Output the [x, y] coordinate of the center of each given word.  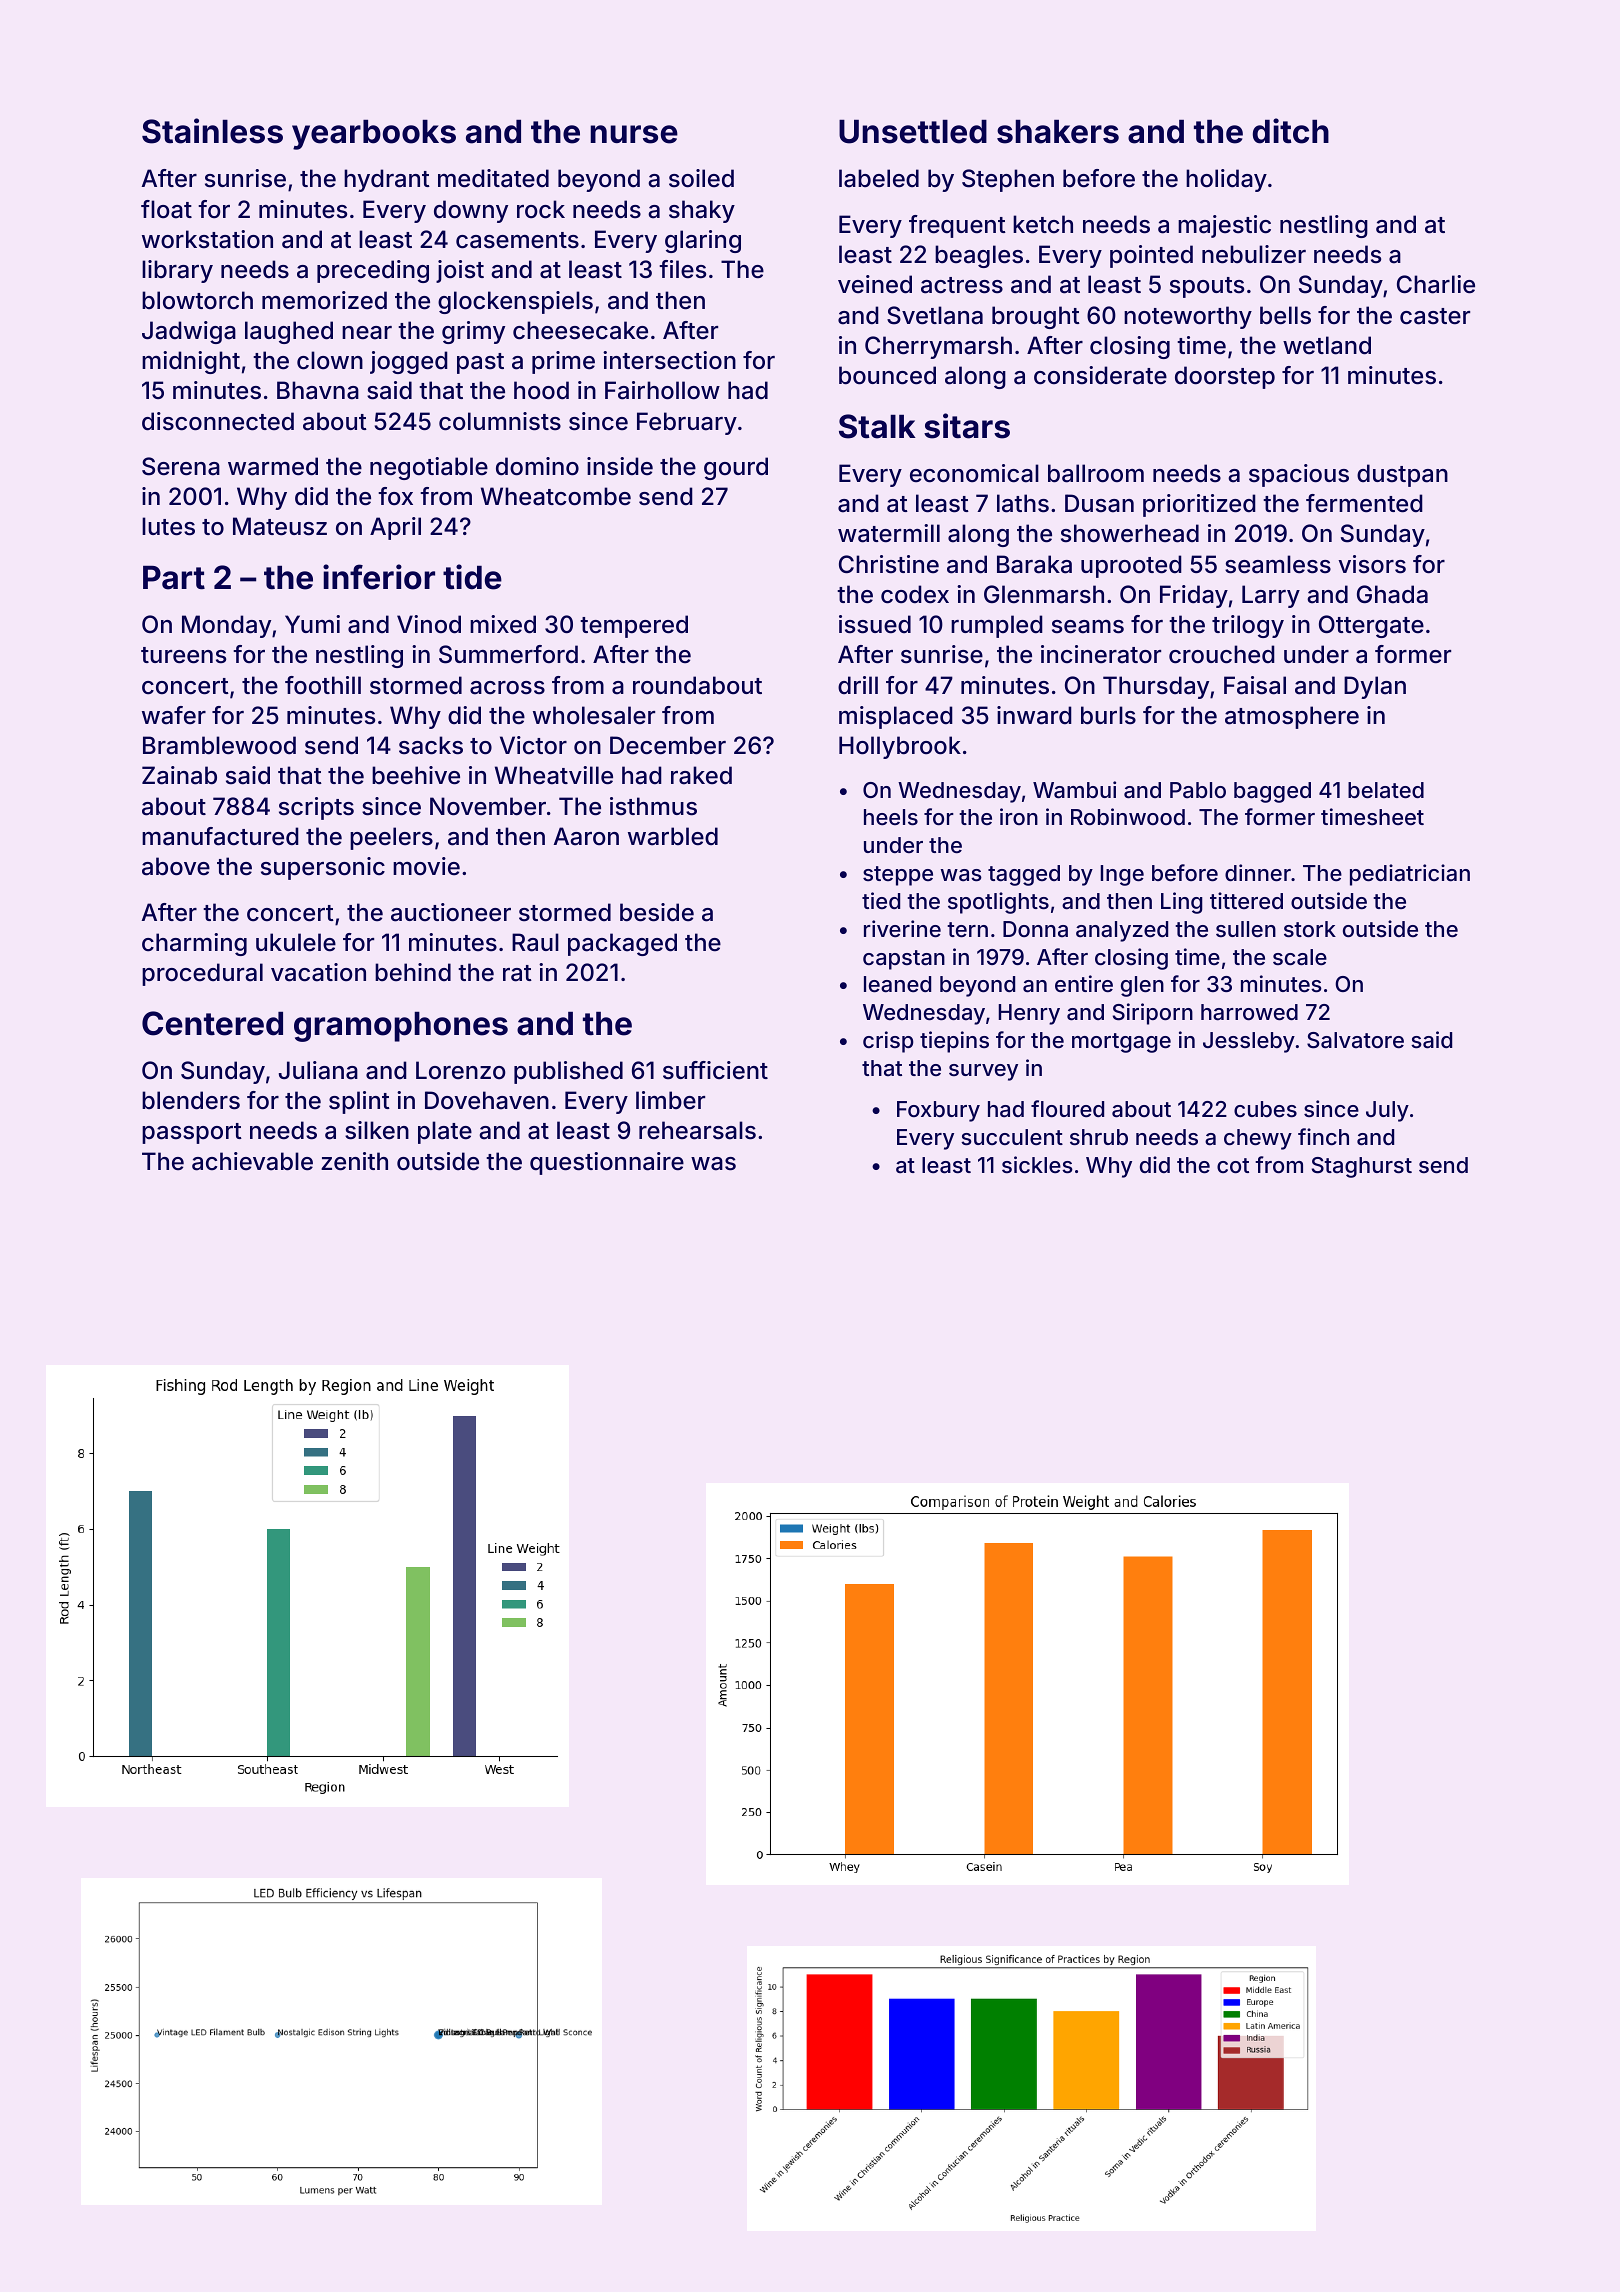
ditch [1291, 131]
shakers [1058, 132]
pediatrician [1410, 875]
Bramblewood [219, 745]
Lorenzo [461, 1070]
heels [891, 817]
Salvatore [1355, 1040]
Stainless [212, 131]
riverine [902, 928]
